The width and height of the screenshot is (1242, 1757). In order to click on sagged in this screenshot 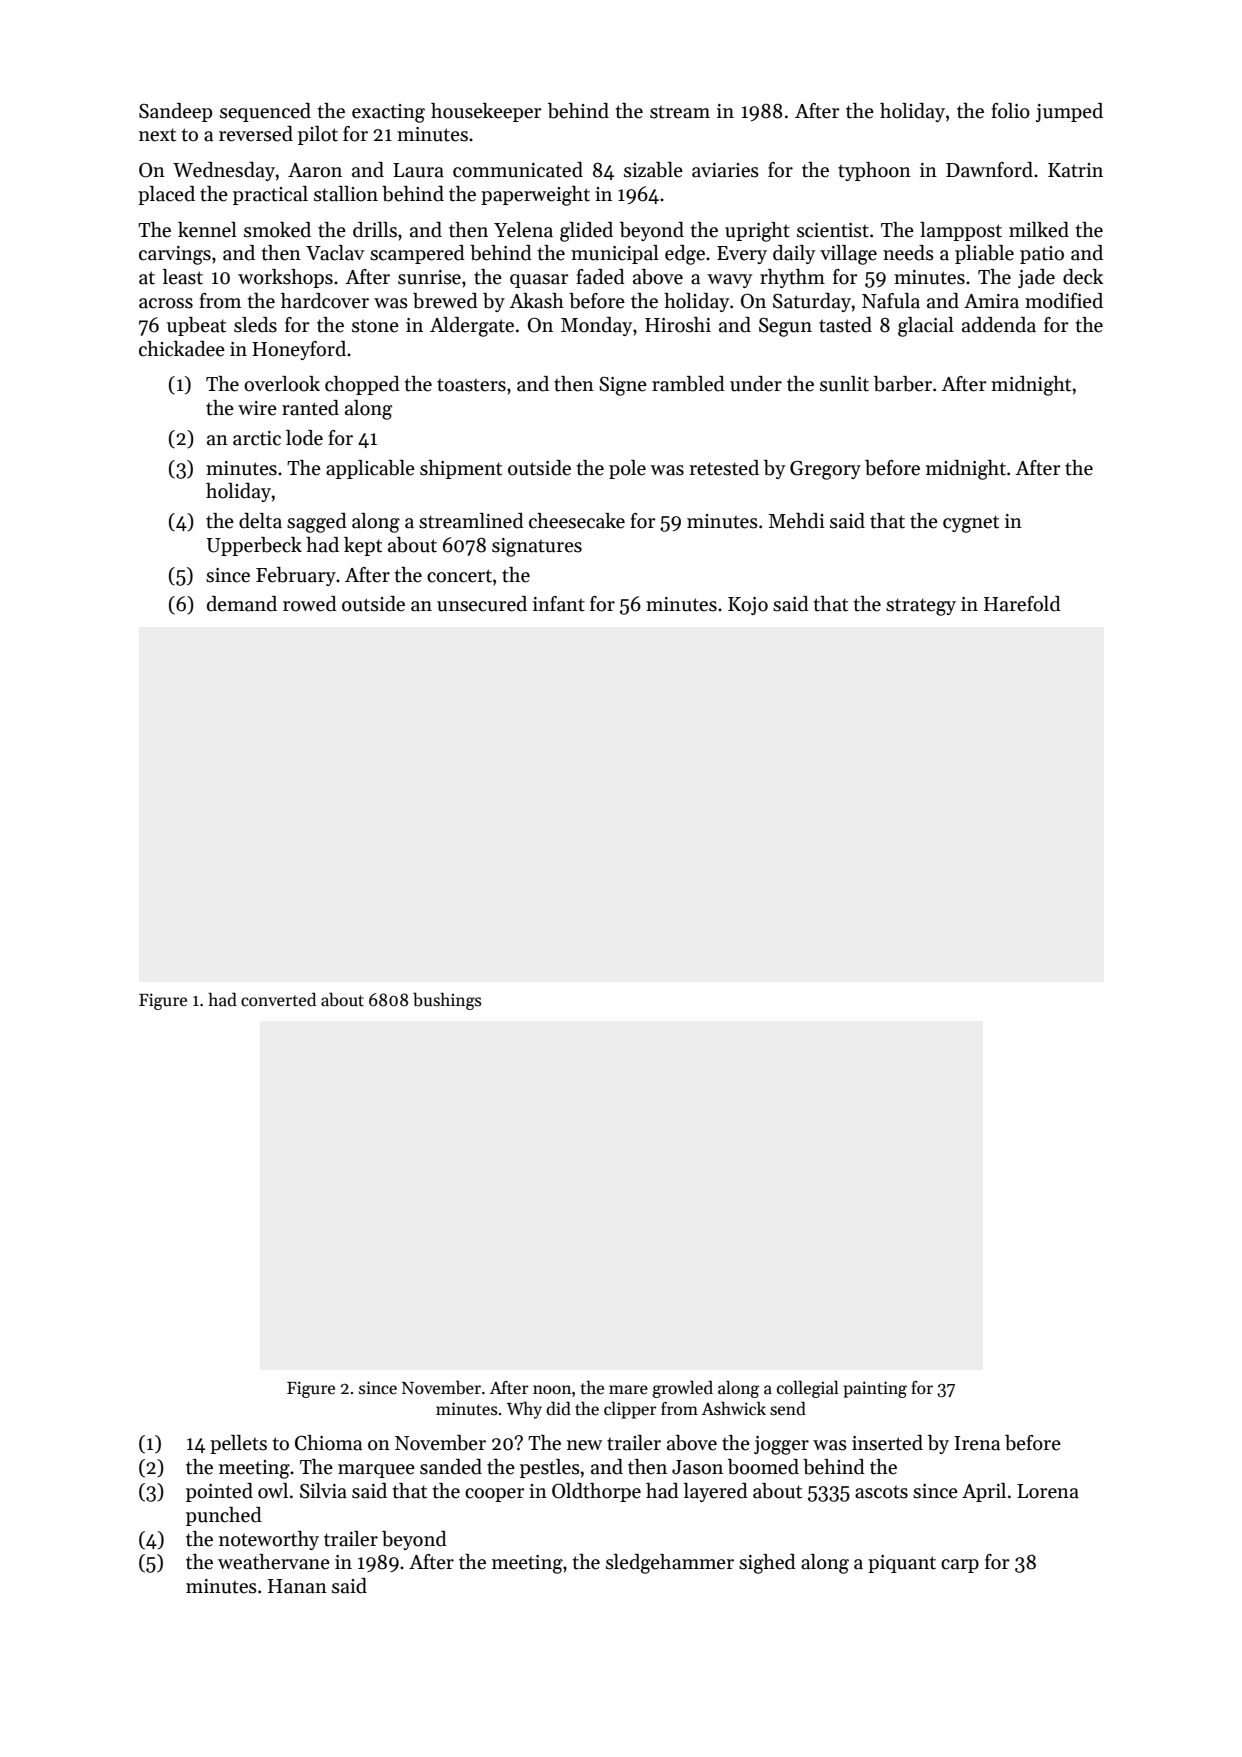, I will do `click(317, 523)`.
